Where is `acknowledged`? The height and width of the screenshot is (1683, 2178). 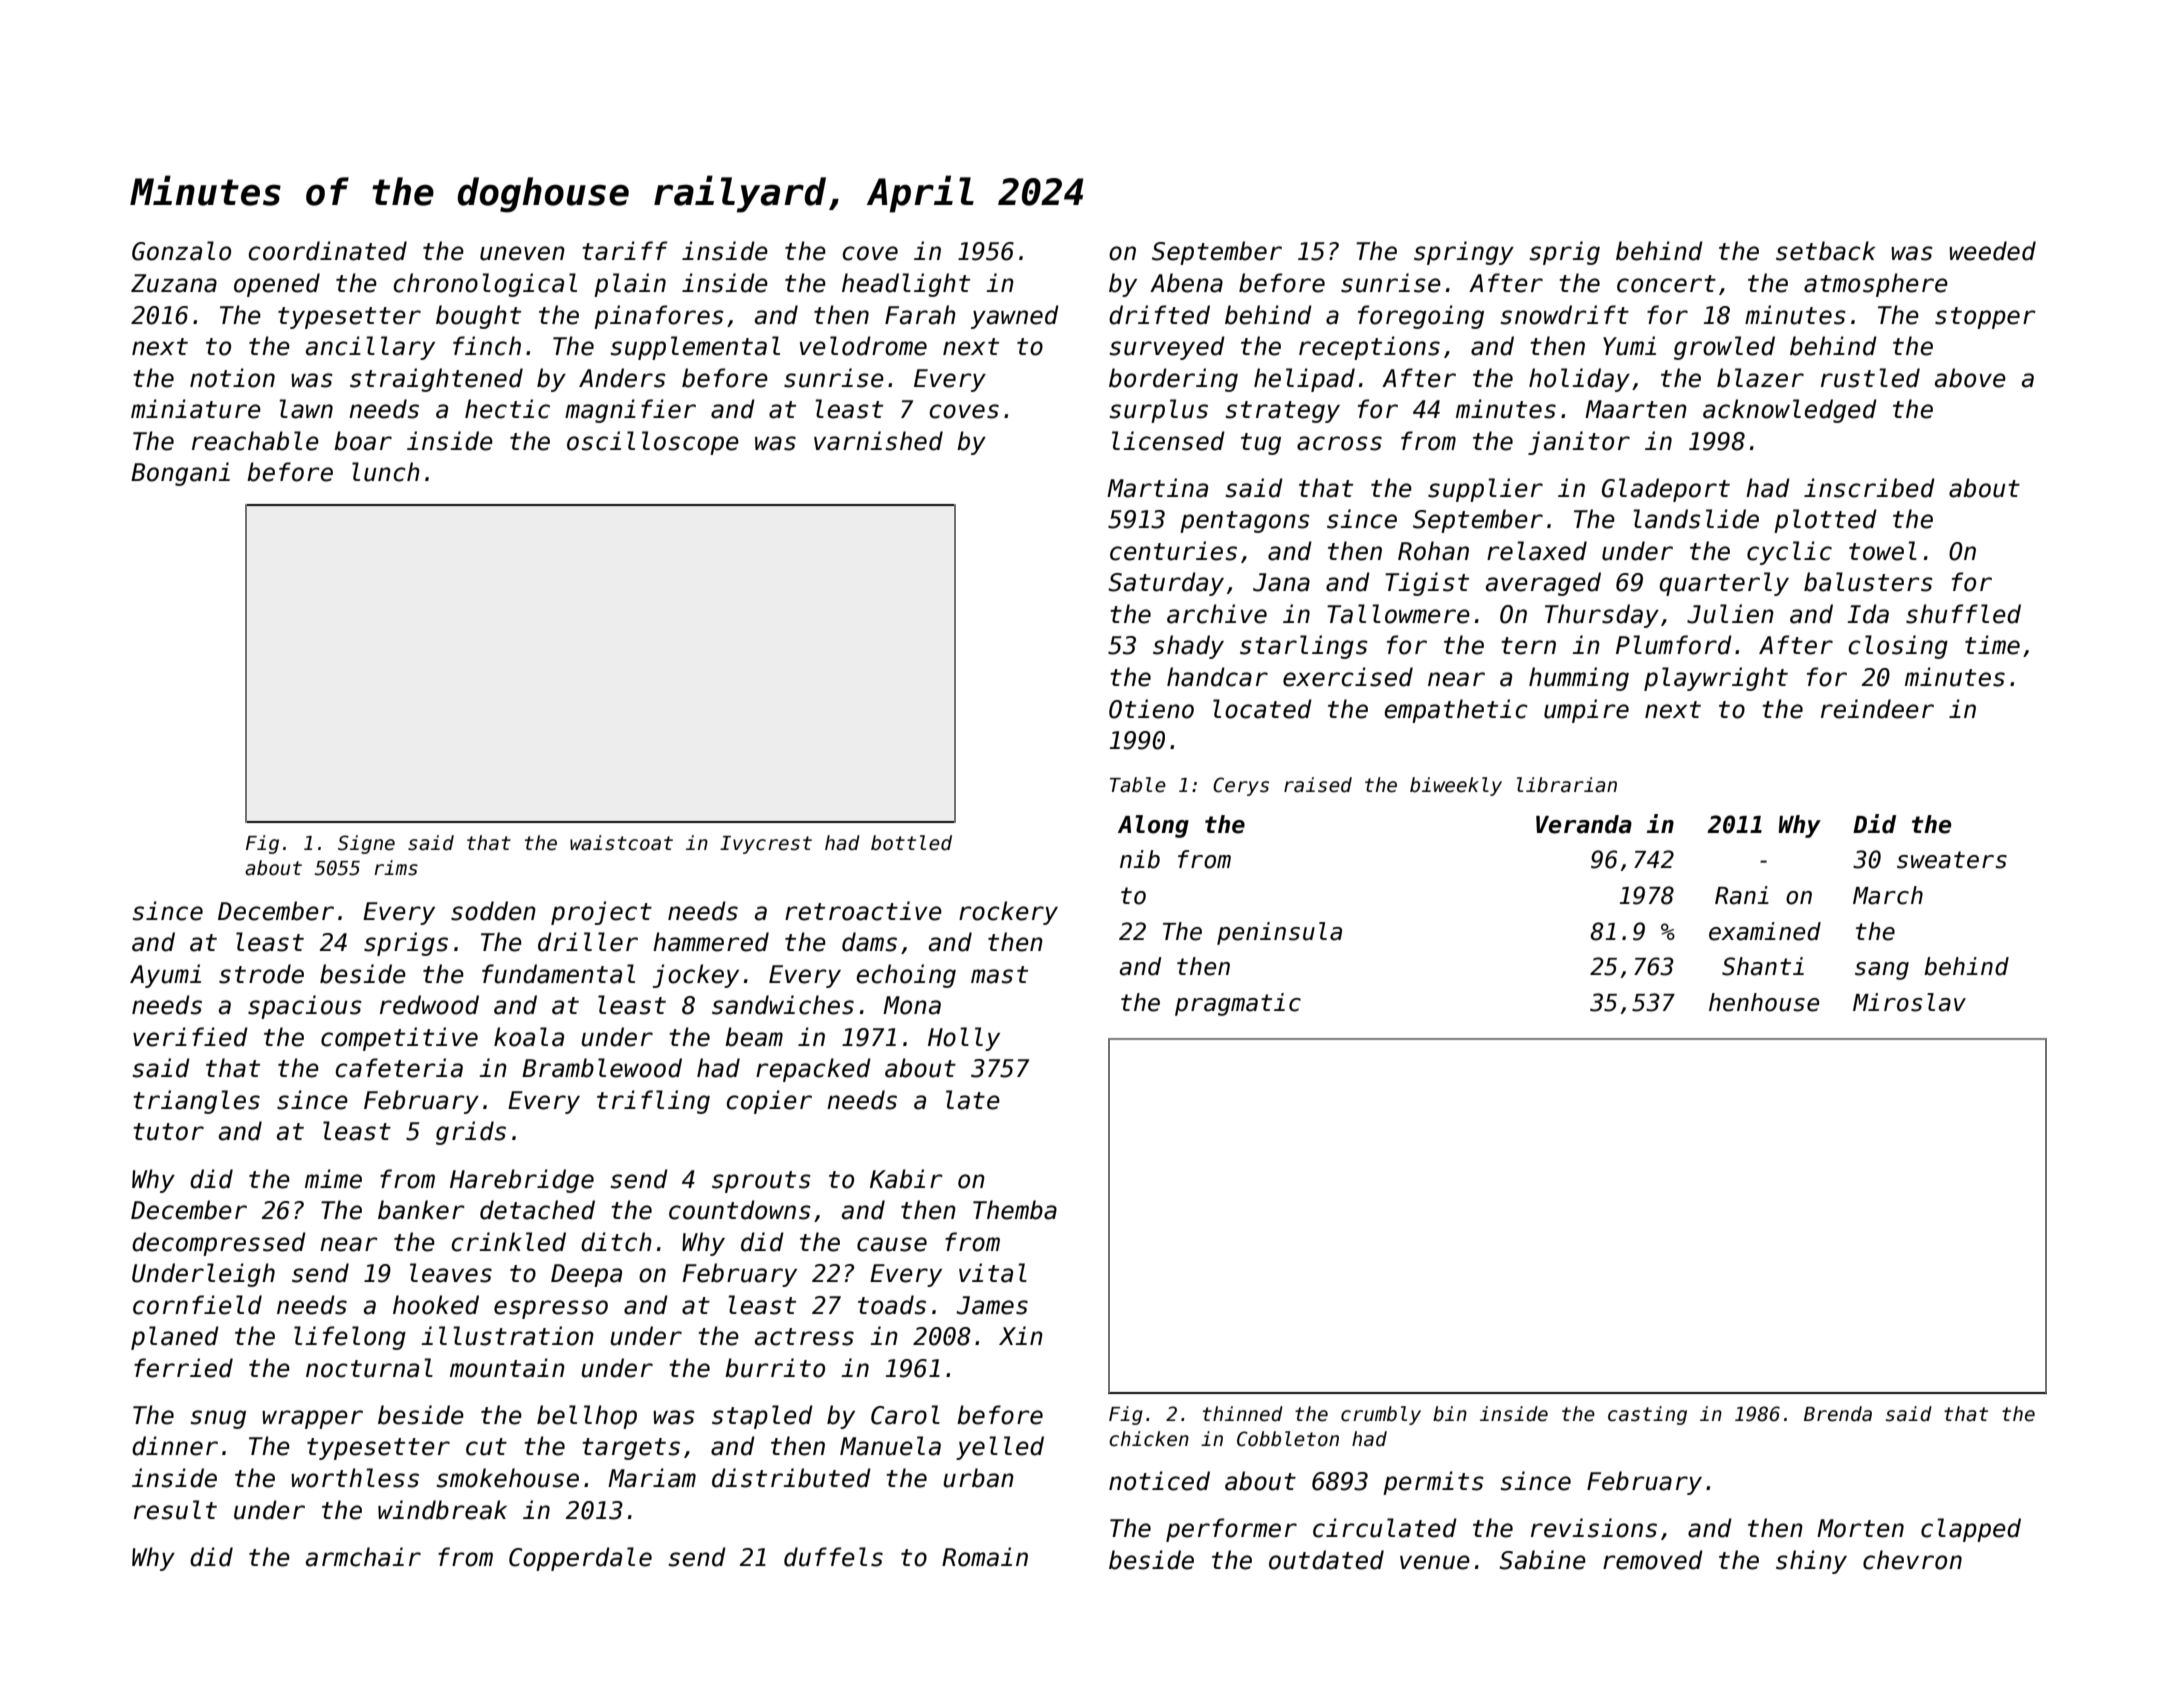
acknowledged is located at coordinates (1790, 411).
